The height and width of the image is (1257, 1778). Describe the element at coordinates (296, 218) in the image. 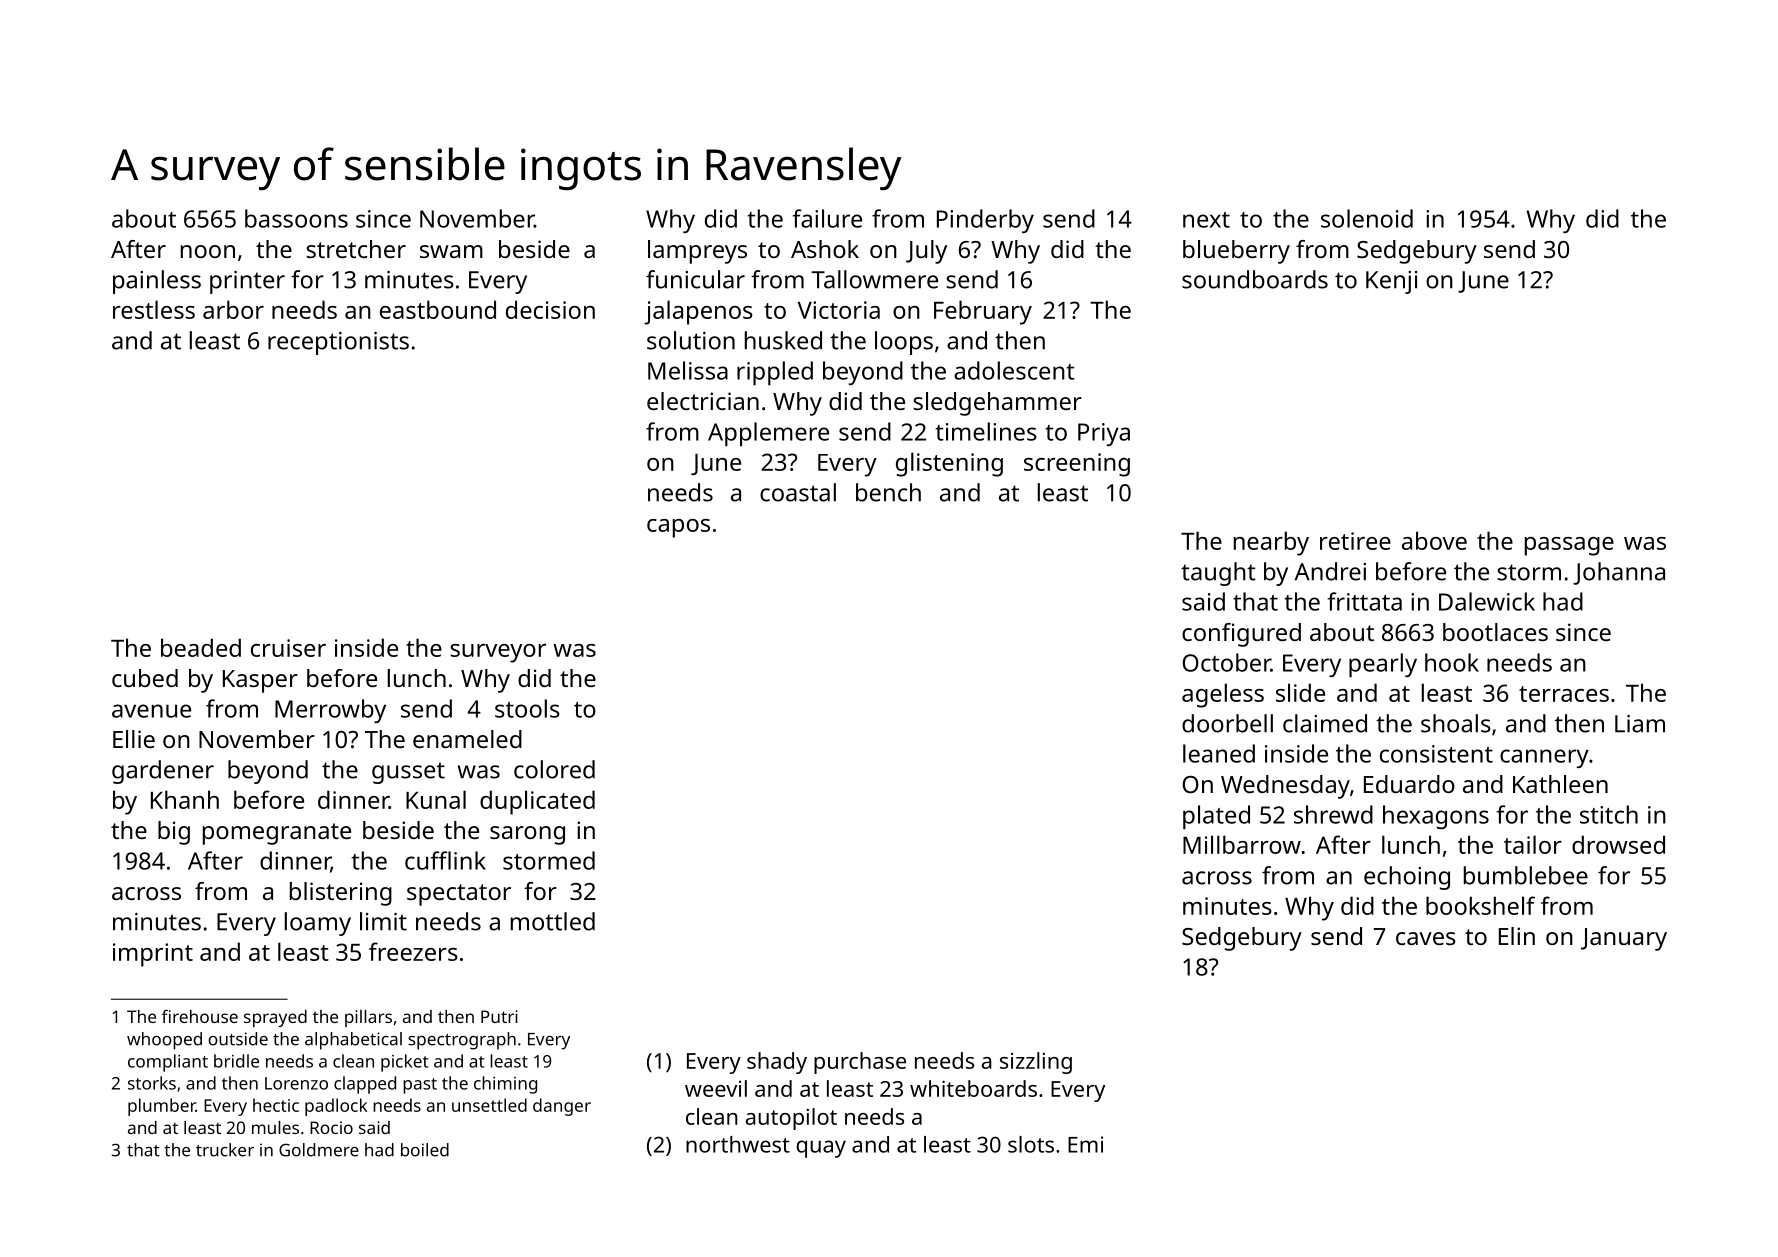

I see `bassoons` at that location.
